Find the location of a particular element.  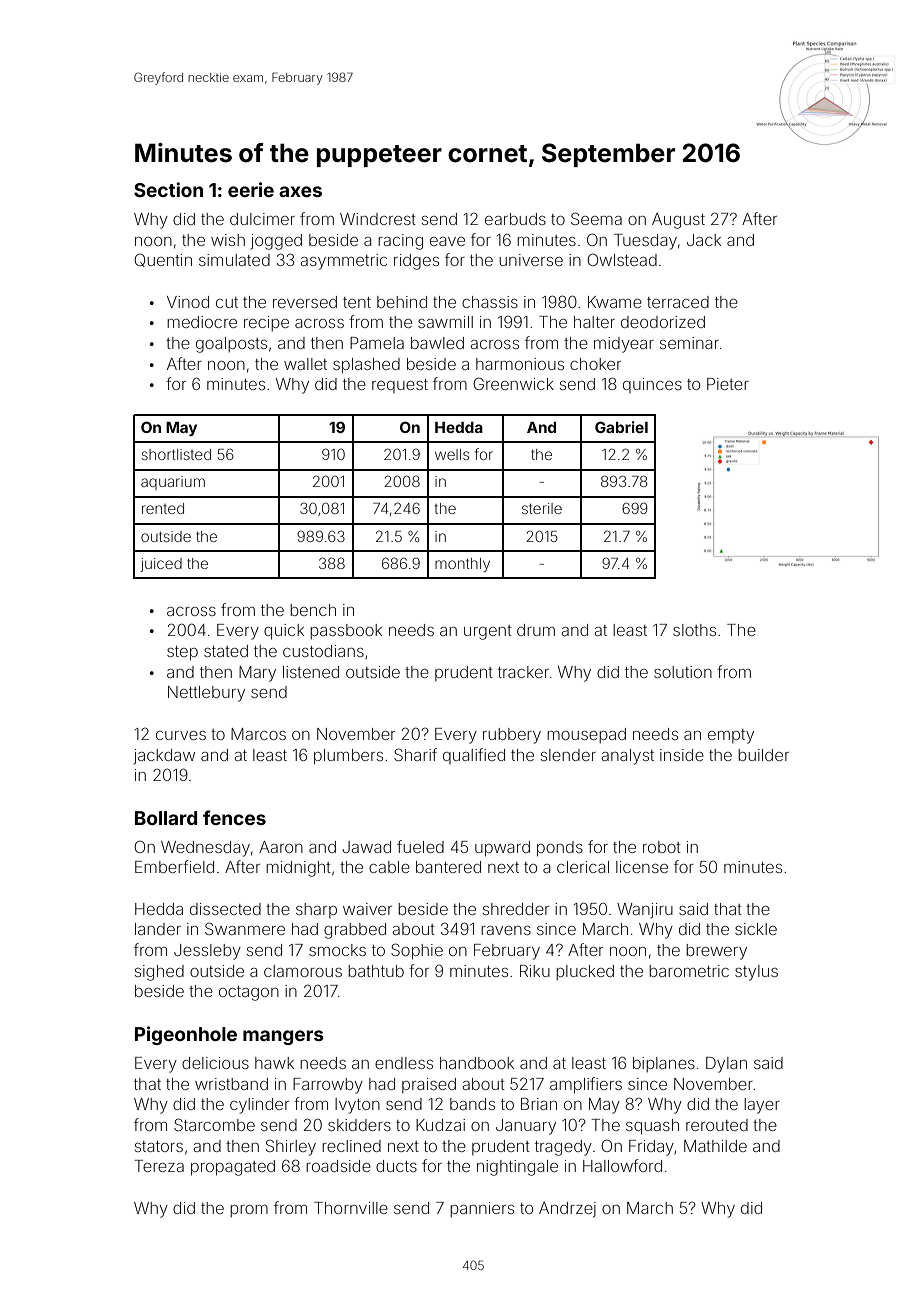

curves is located at coordinates (181, 735).
